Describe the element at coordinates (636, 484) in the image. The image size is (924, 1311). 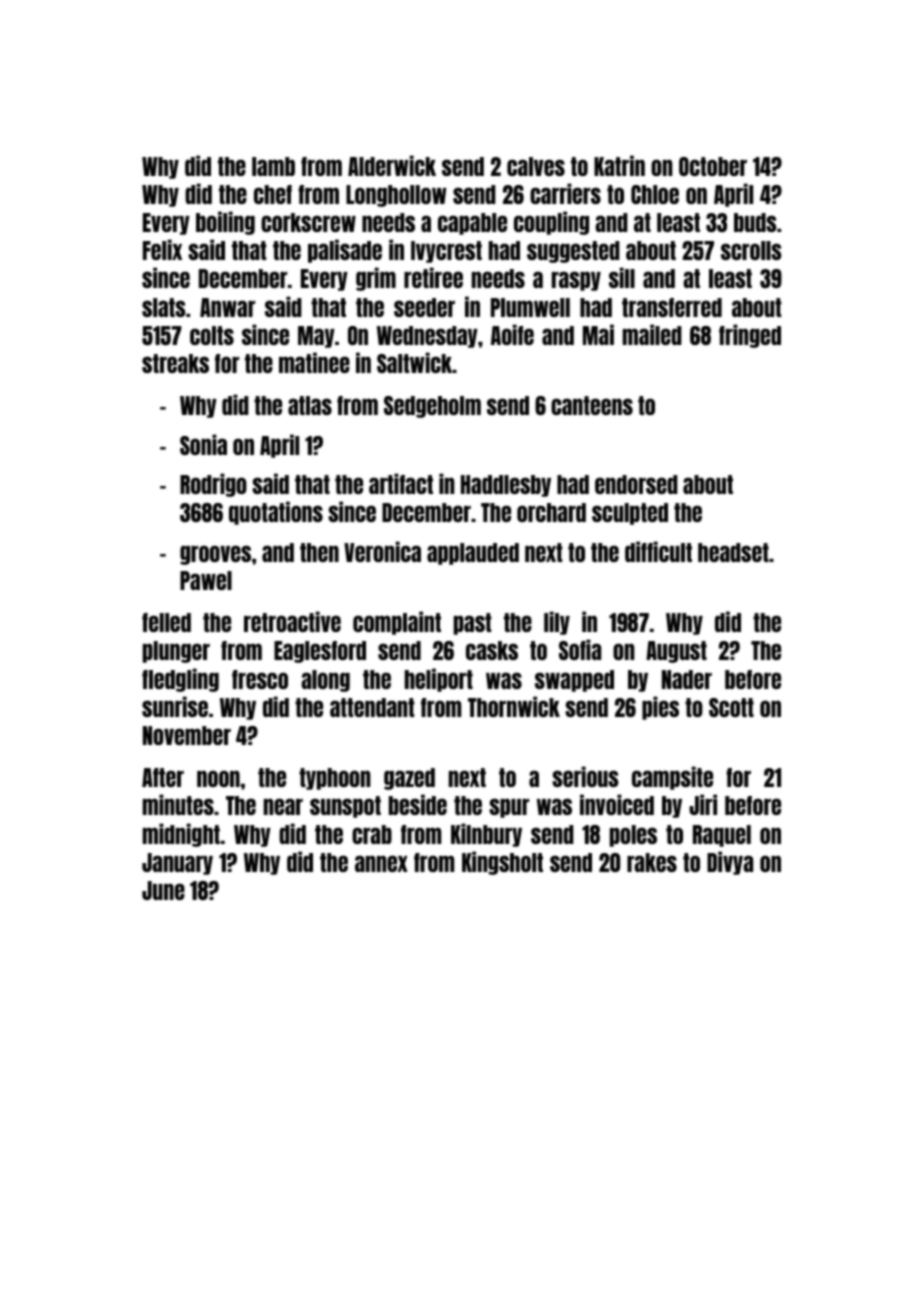
I see `endorsed` at that location.
